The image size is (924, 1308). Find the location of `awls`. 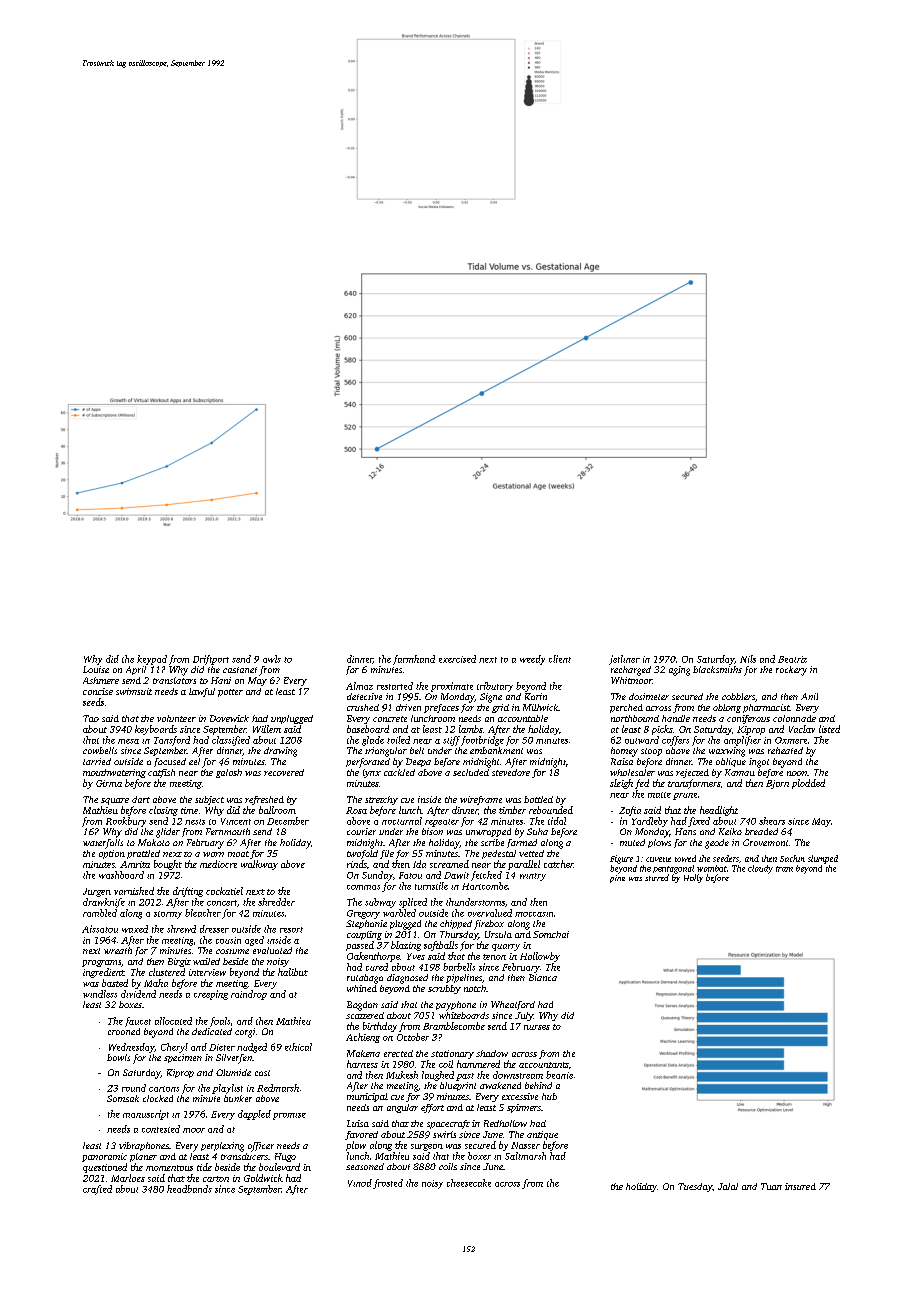

awls is located at coordinates (272, 659).
